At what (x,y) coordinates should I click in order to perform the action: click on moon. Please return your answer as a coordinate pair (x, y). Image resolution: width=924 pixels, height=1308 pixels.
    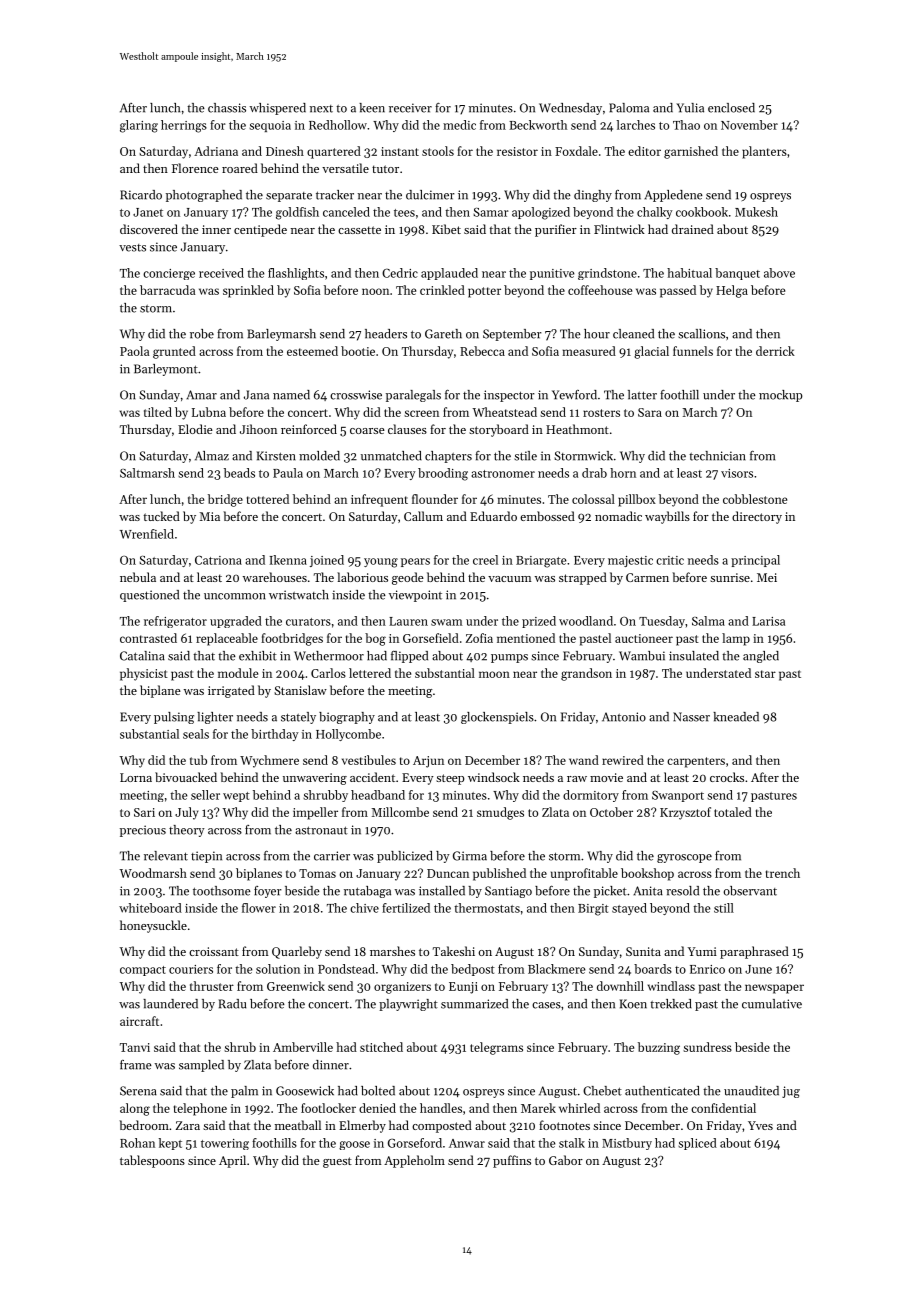
    Looking at the image, I should click on (494, 674).
